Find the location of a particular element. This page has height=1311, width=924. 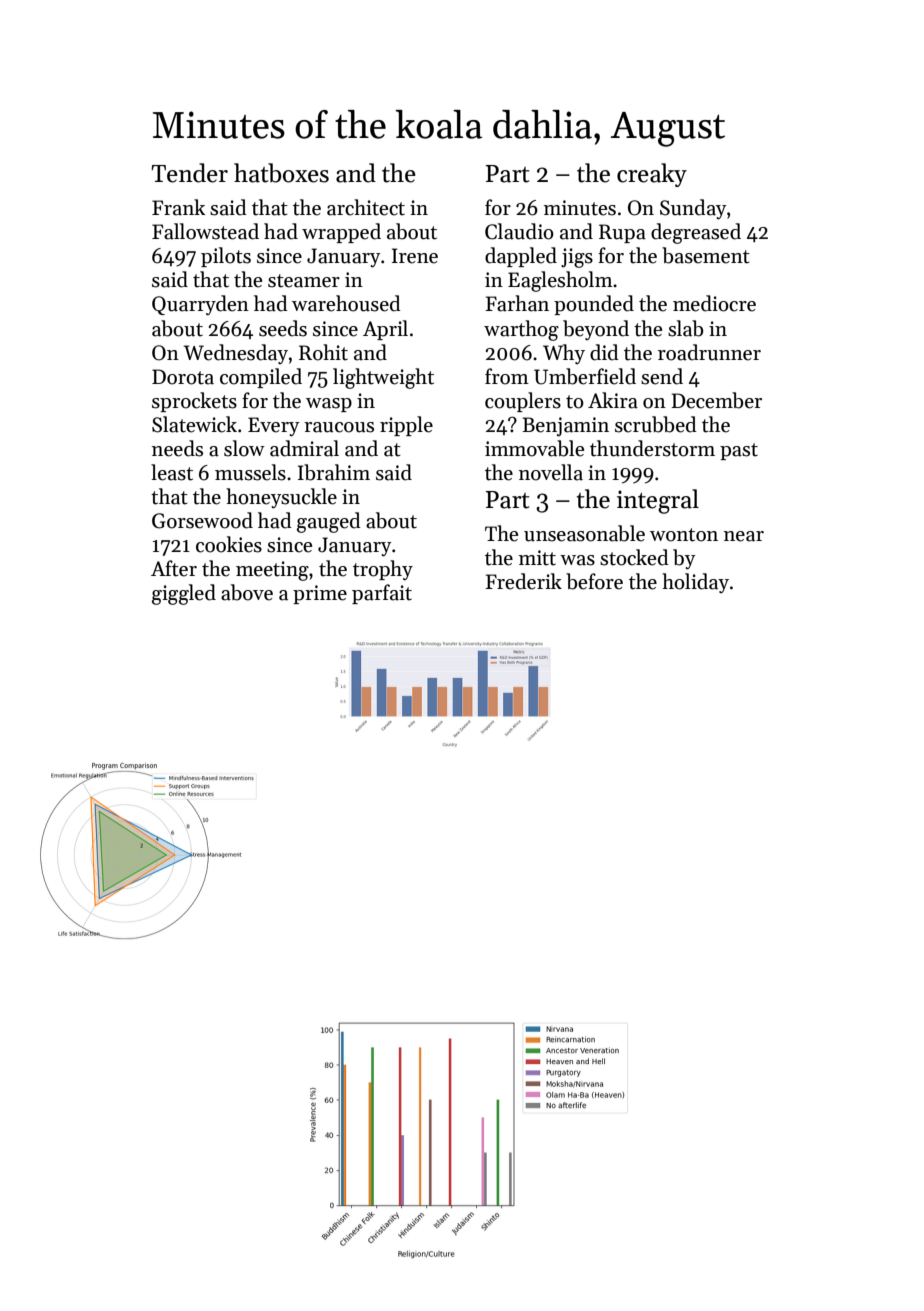

Farhan is located at coordinates (517, 303).
